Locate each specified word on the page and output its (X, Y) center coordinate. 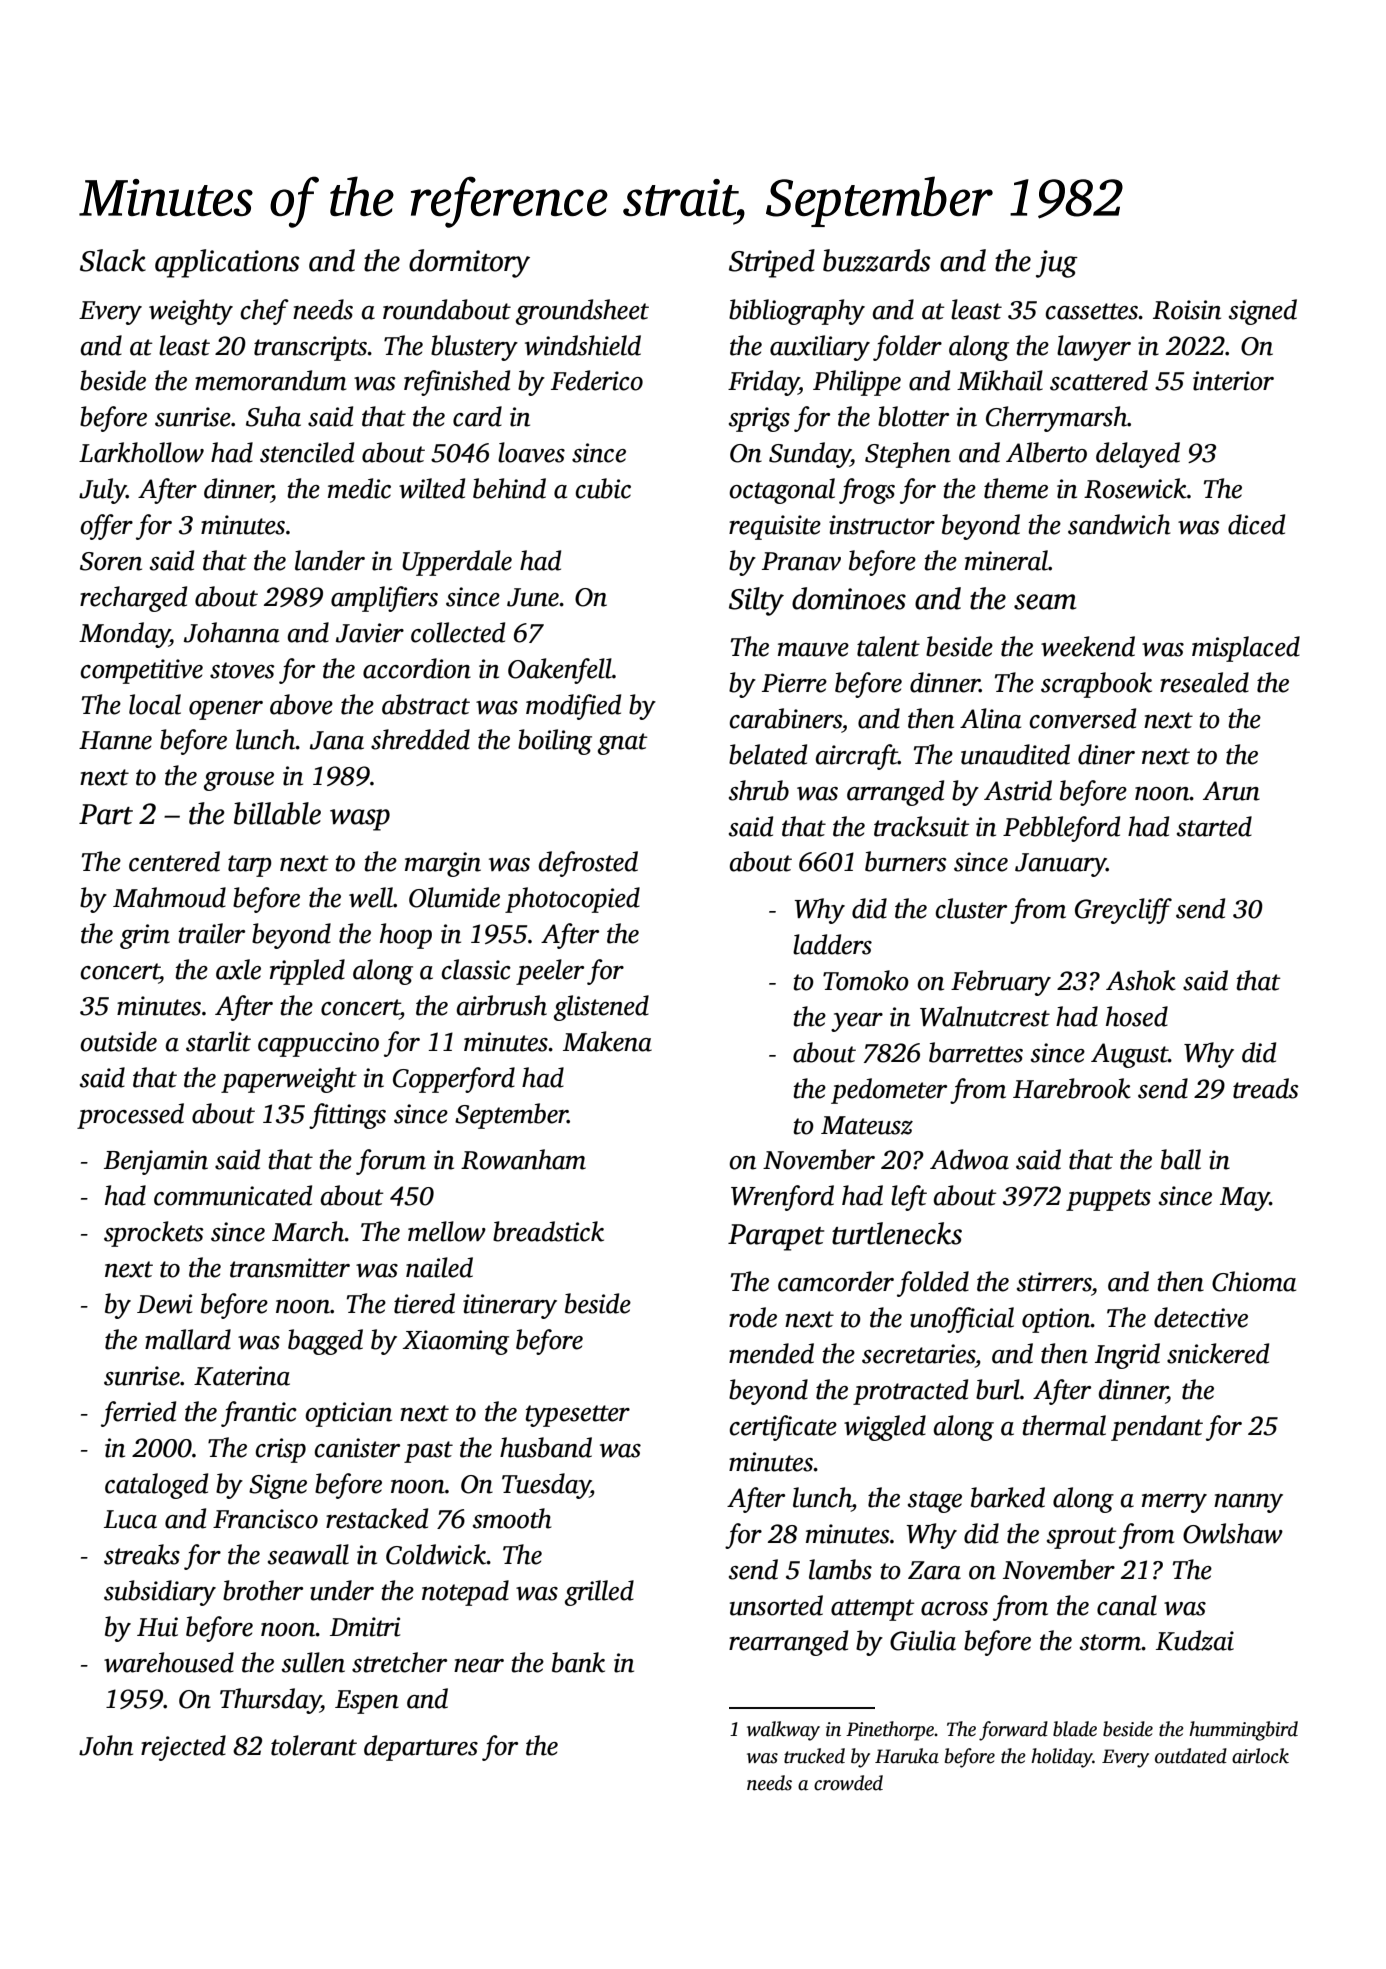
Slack (113, 260)
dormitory (469, 263)
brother (263, 1590)
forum (391, 1162)
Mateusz (867, 1125)
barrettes (976, 1052)
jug (1057, 264)
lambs (840, 1569)
